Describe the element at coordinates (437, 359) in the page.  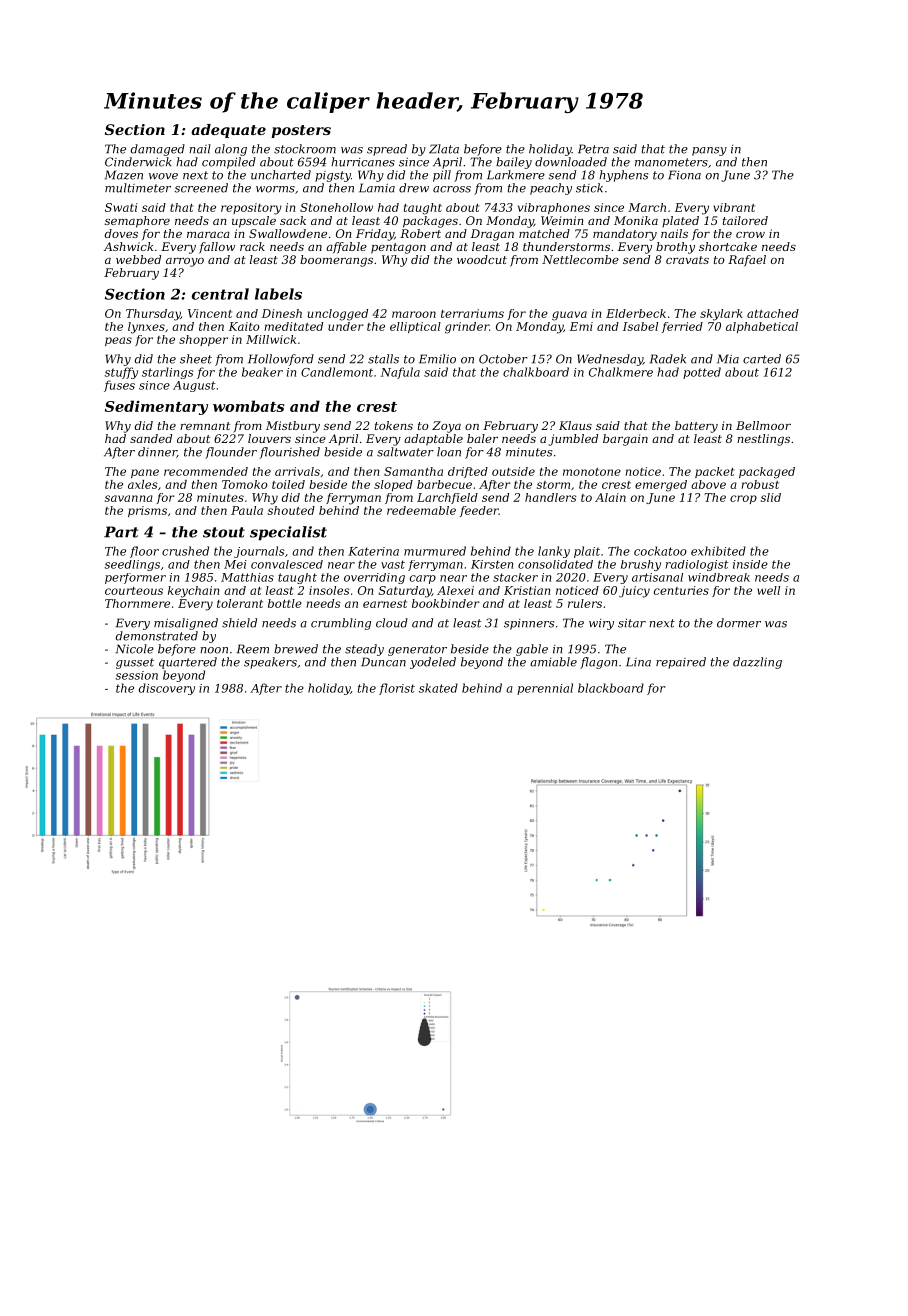
I see `Emilio` at that location.
